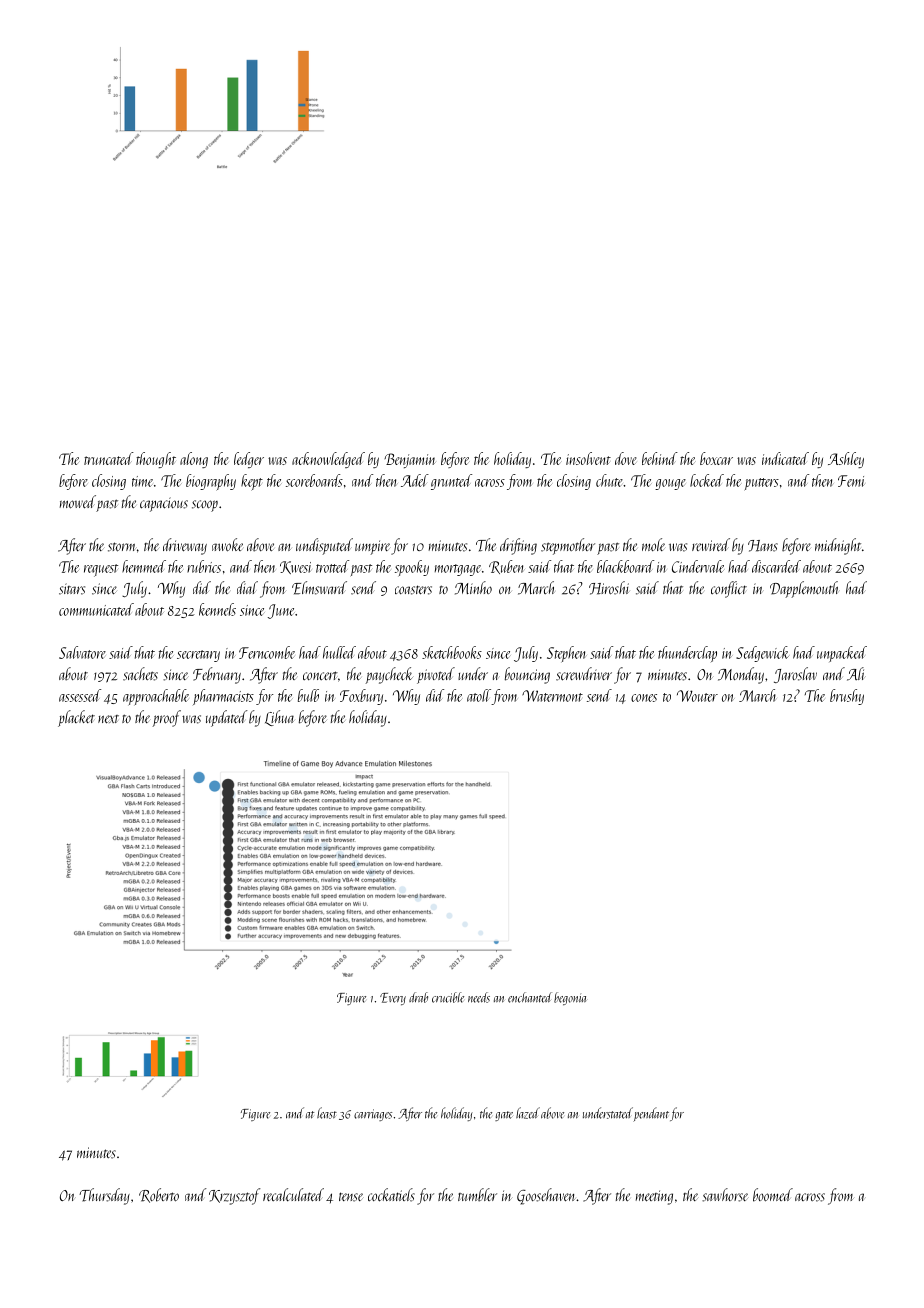 Image resolution: width=924 pixels, height=1308 pixels. I want to click on boomed, so click(773, 1195).
